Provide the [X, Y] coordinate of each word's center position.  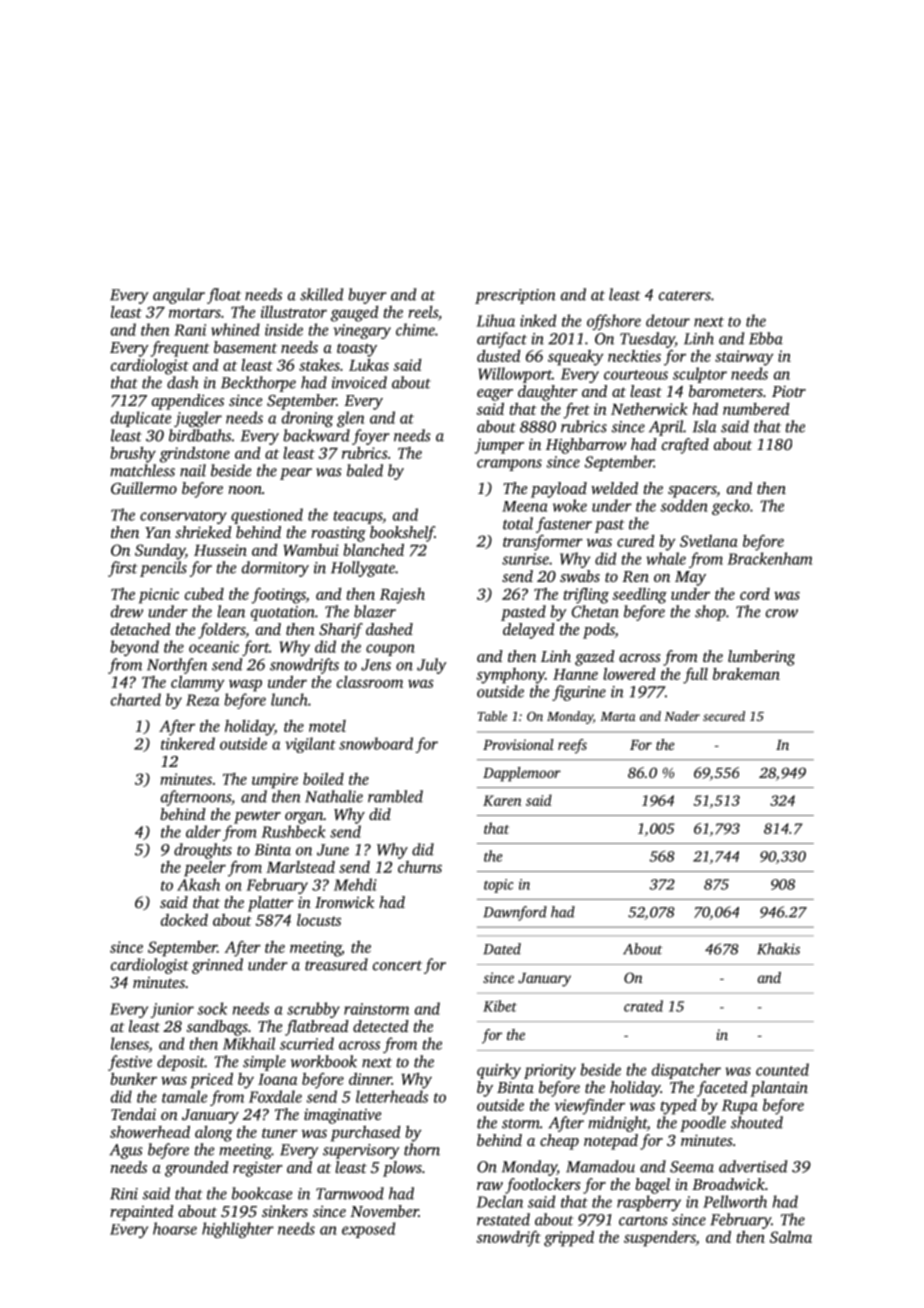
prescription [515, 296]
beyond [134, 648]
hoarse [175, 1228]
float [224, 296]
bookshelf [402, 534]
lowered [629, 674]
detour [668, 320]
